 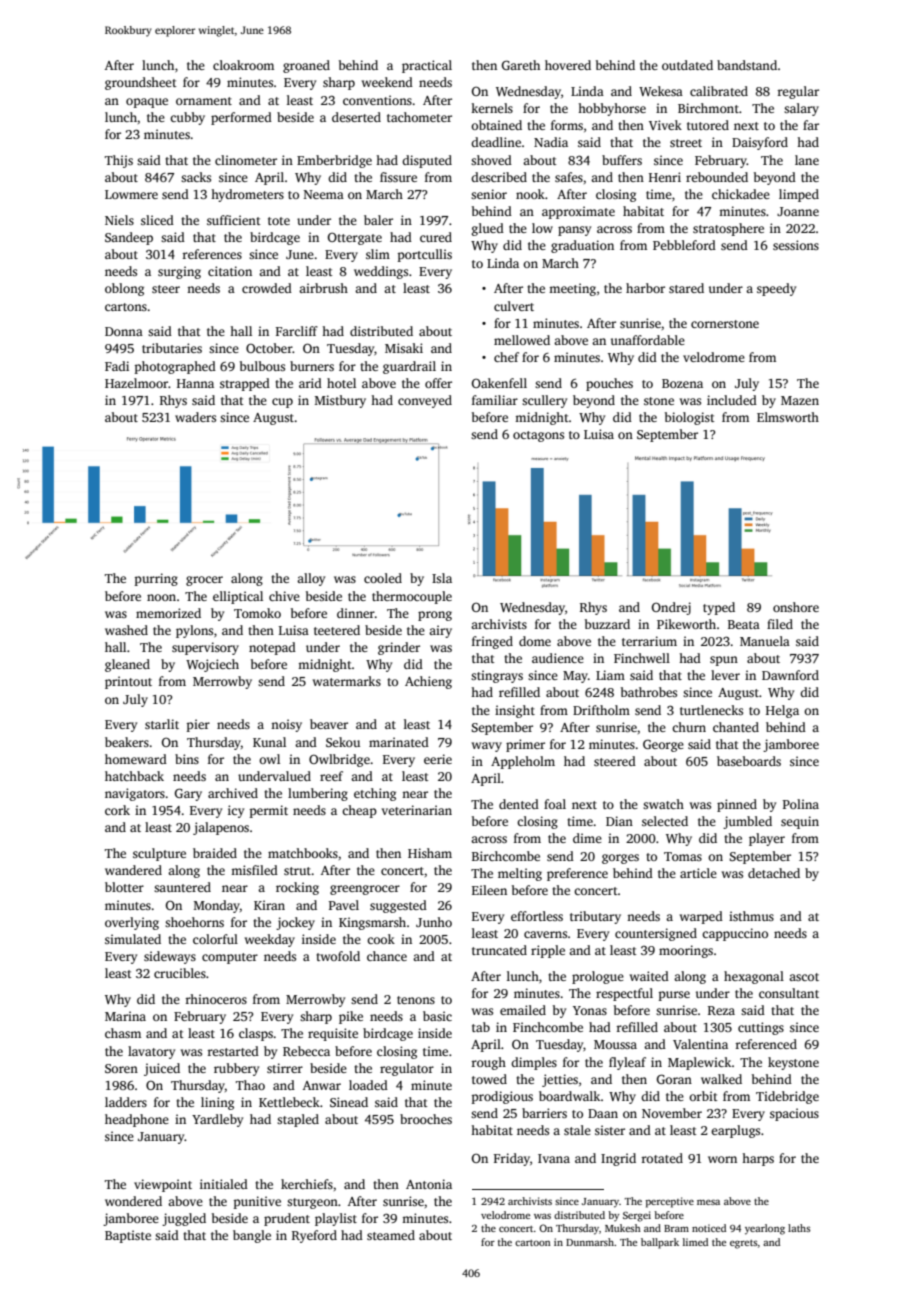 What do you see at coordinates (217, 1103) in the screenshot?
I see `lining` at bounding box center [217, 1103].
